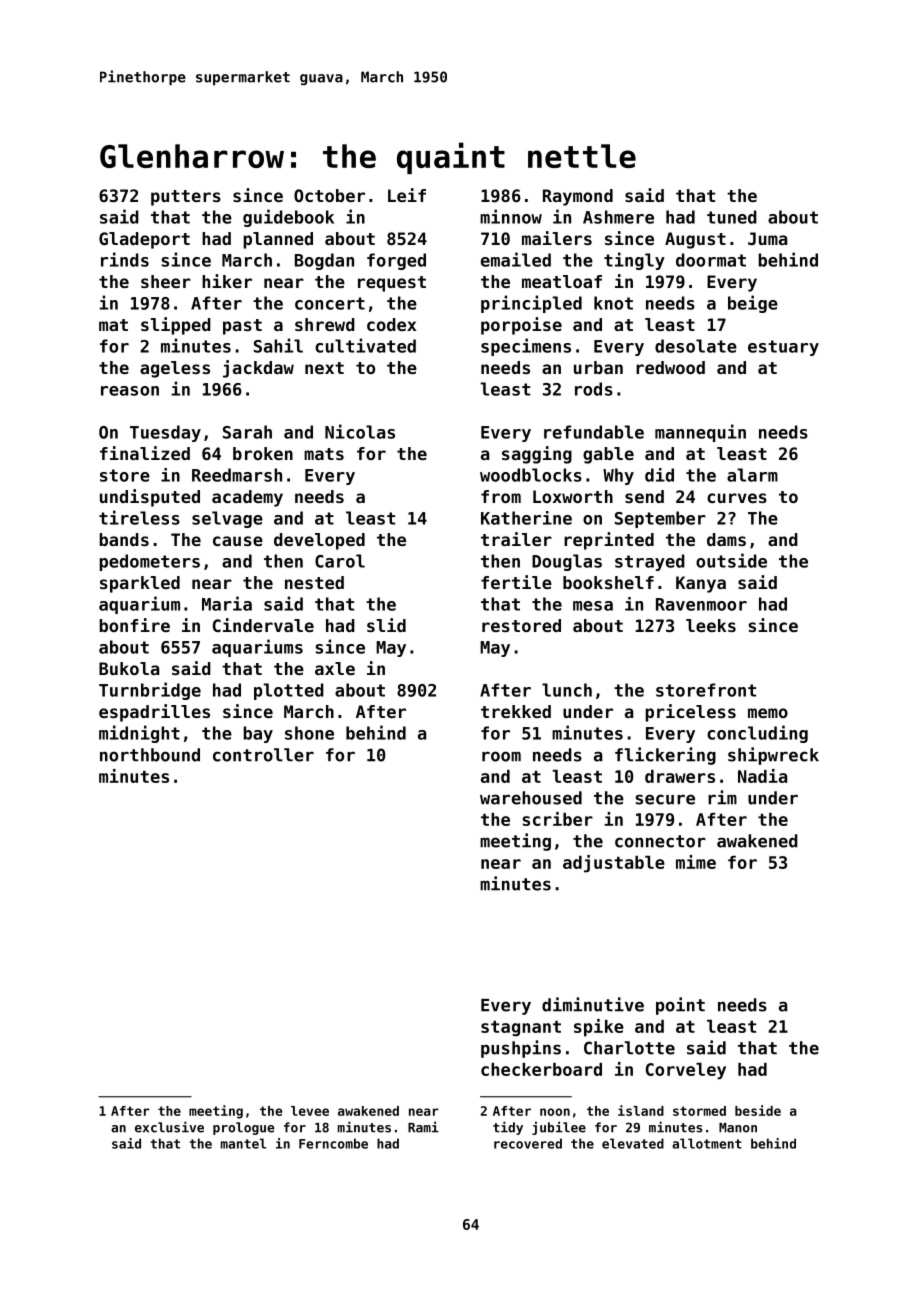 The width and height of the image is (924, 1311). What do you see at coordinates (558, 819) in the image?
I see `scriber` at bounding box center [558, 819].
